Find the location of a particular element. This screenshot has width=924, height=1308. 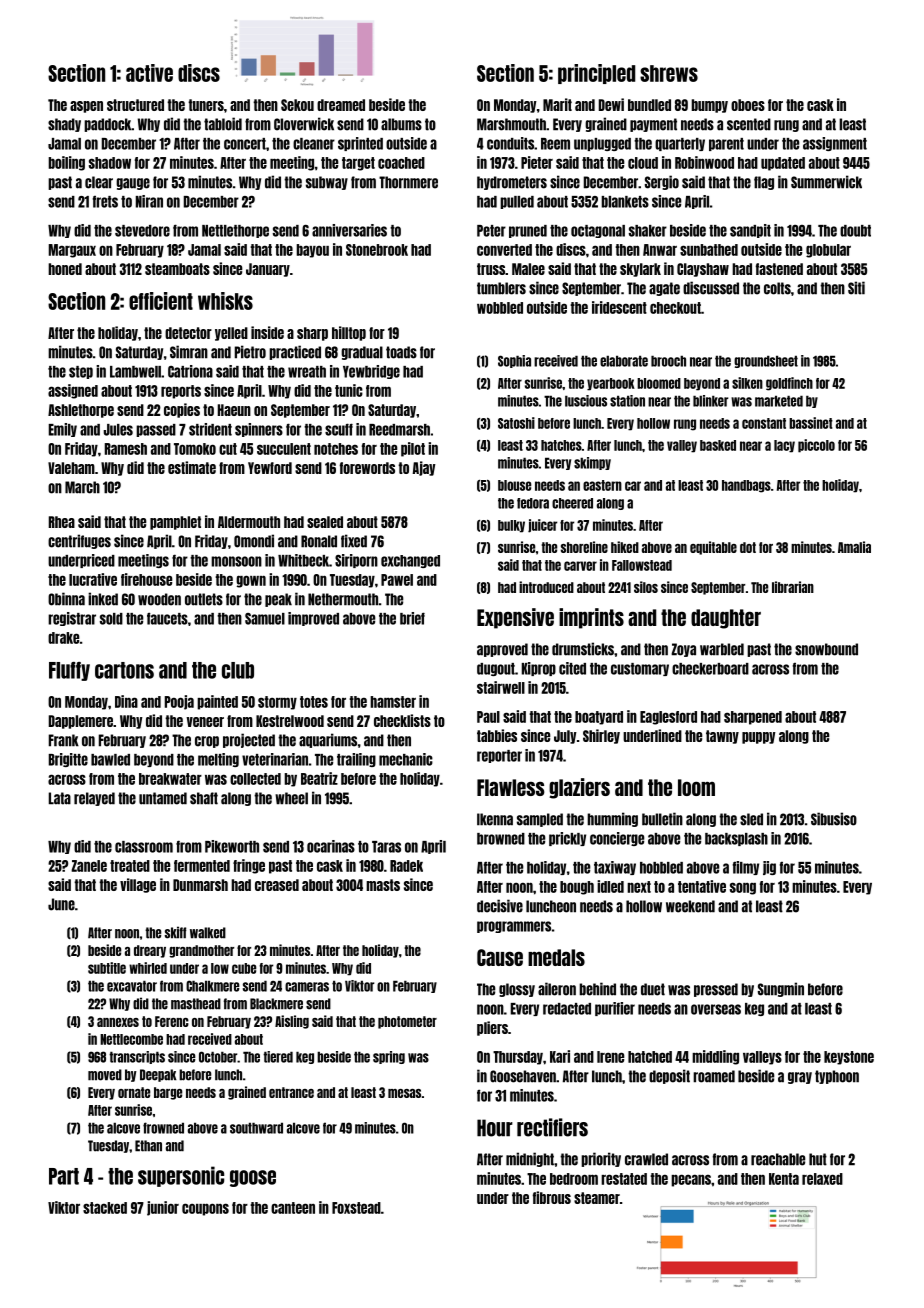

Catriona is located at coordinates (190, 371).
